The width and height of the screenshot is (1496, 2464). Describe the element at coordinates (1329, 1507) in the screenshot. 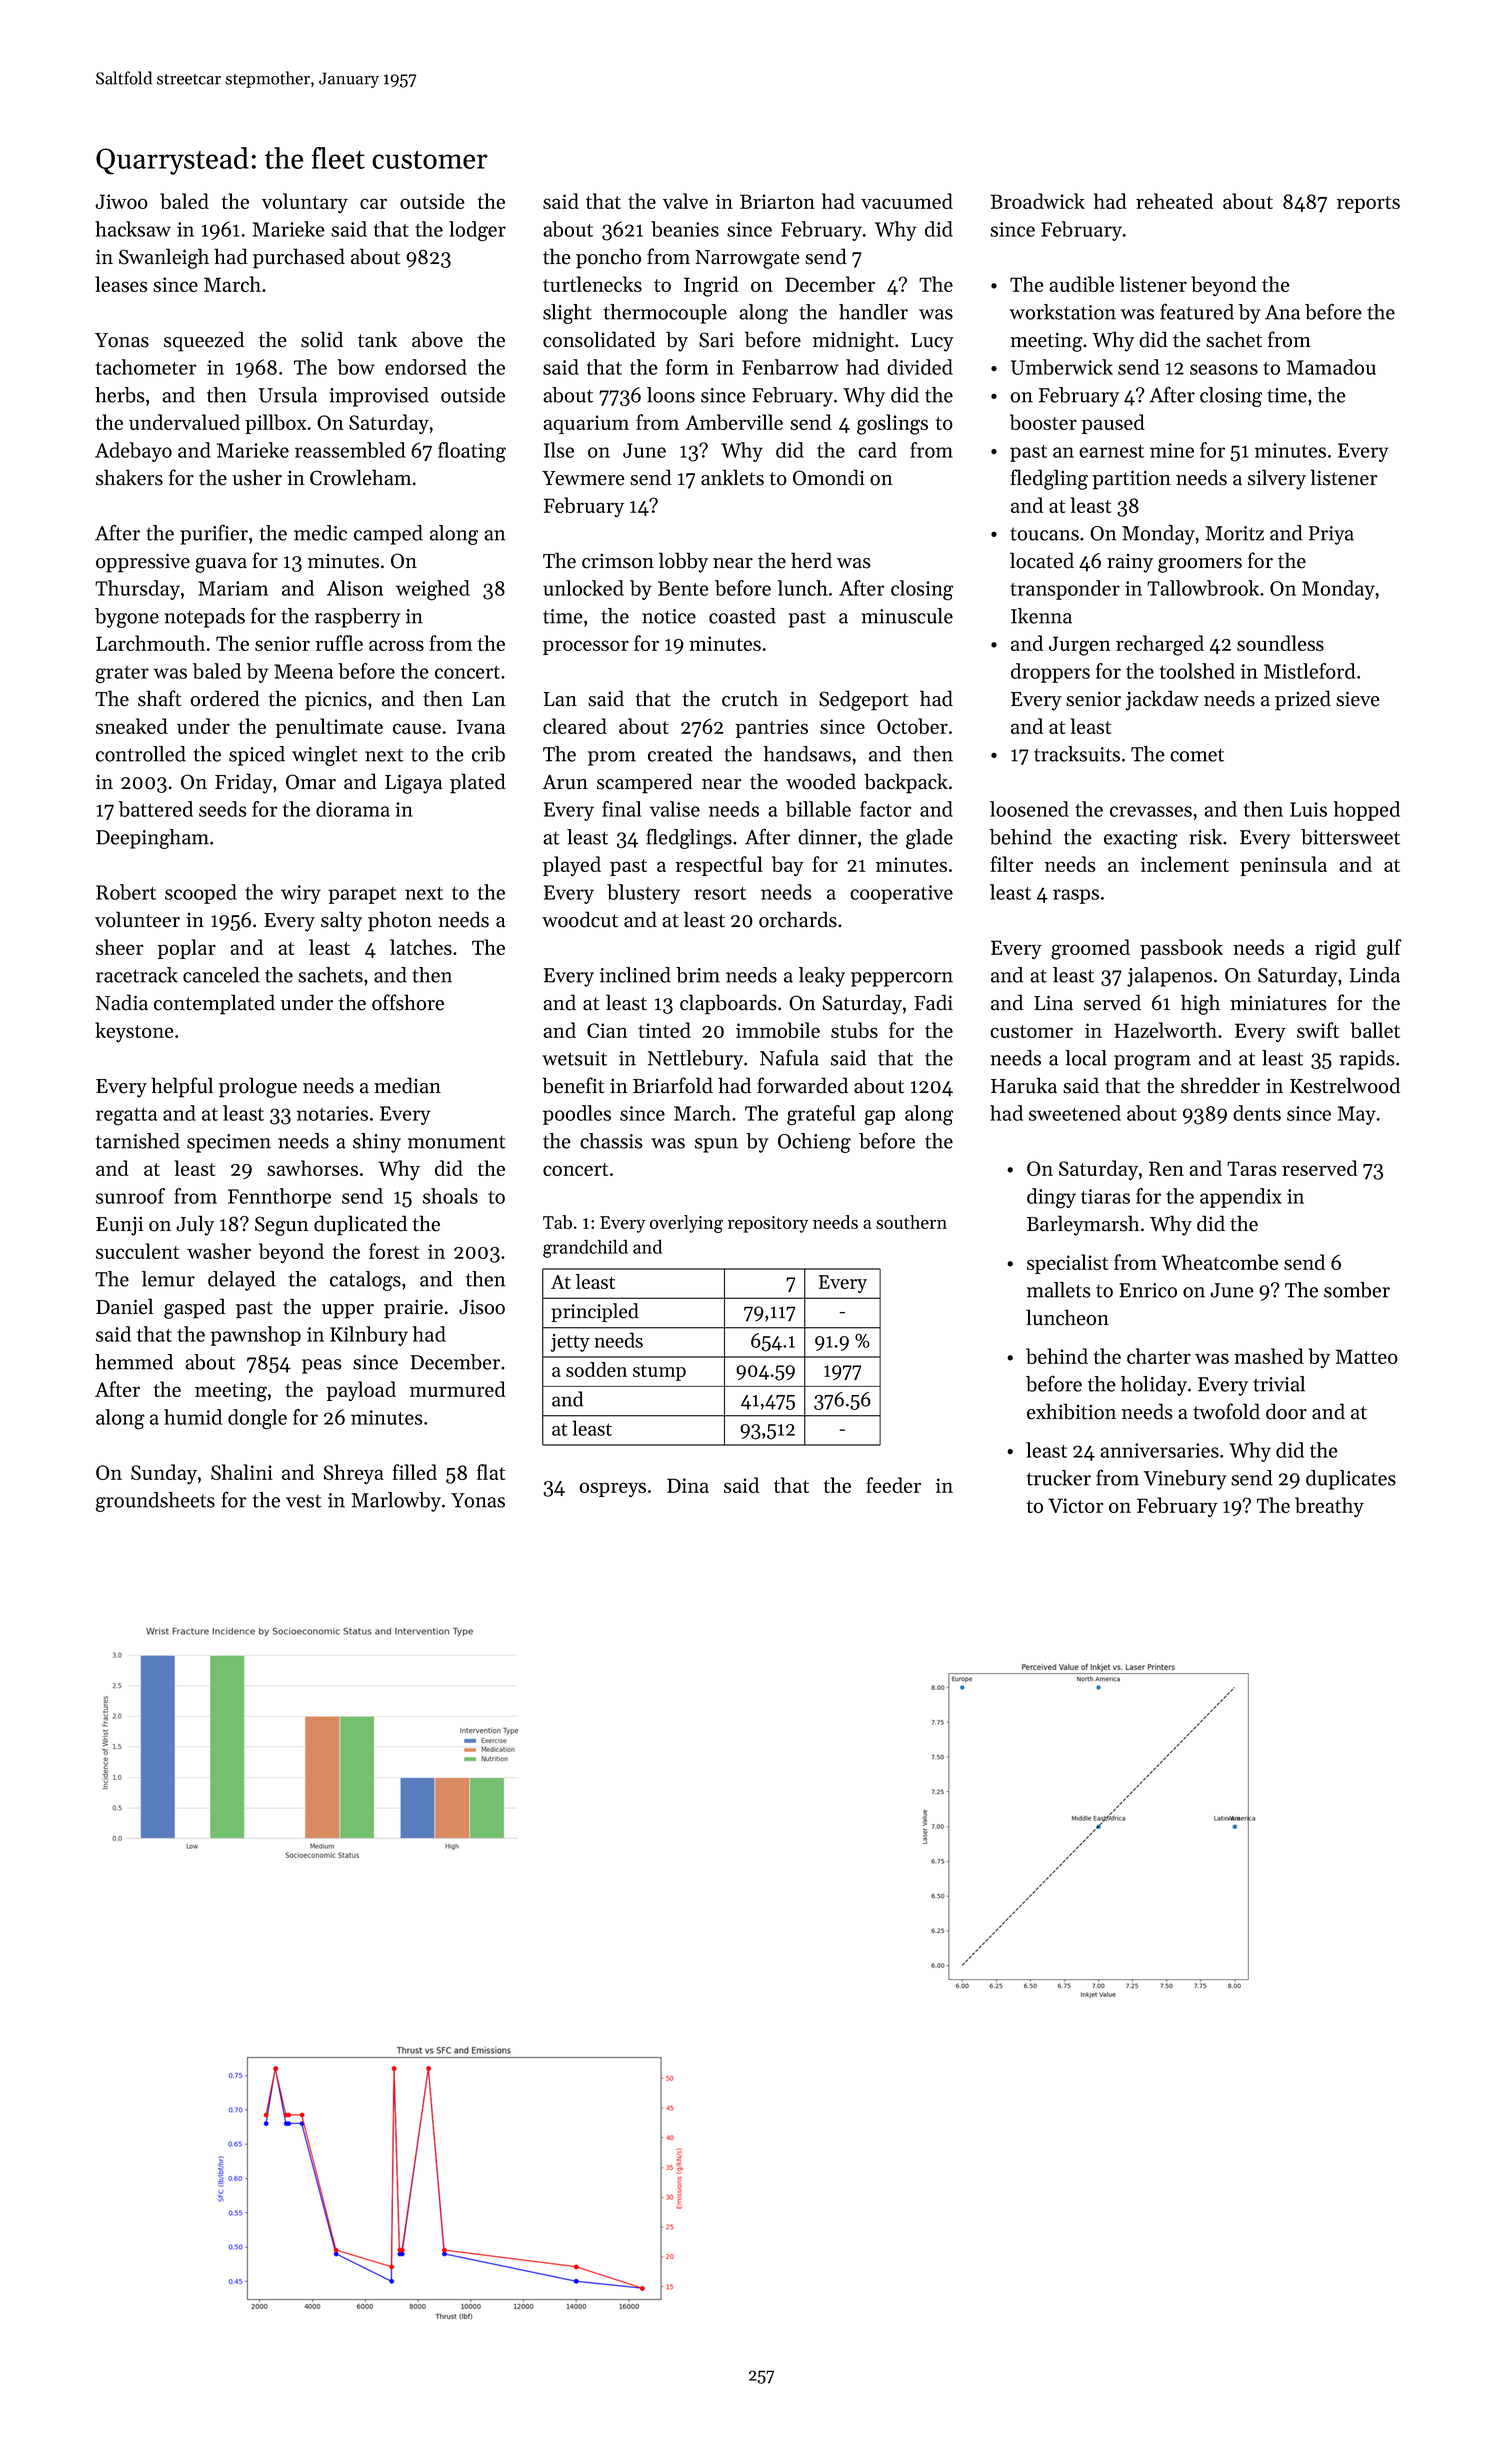

I see `breathy` at that location.
